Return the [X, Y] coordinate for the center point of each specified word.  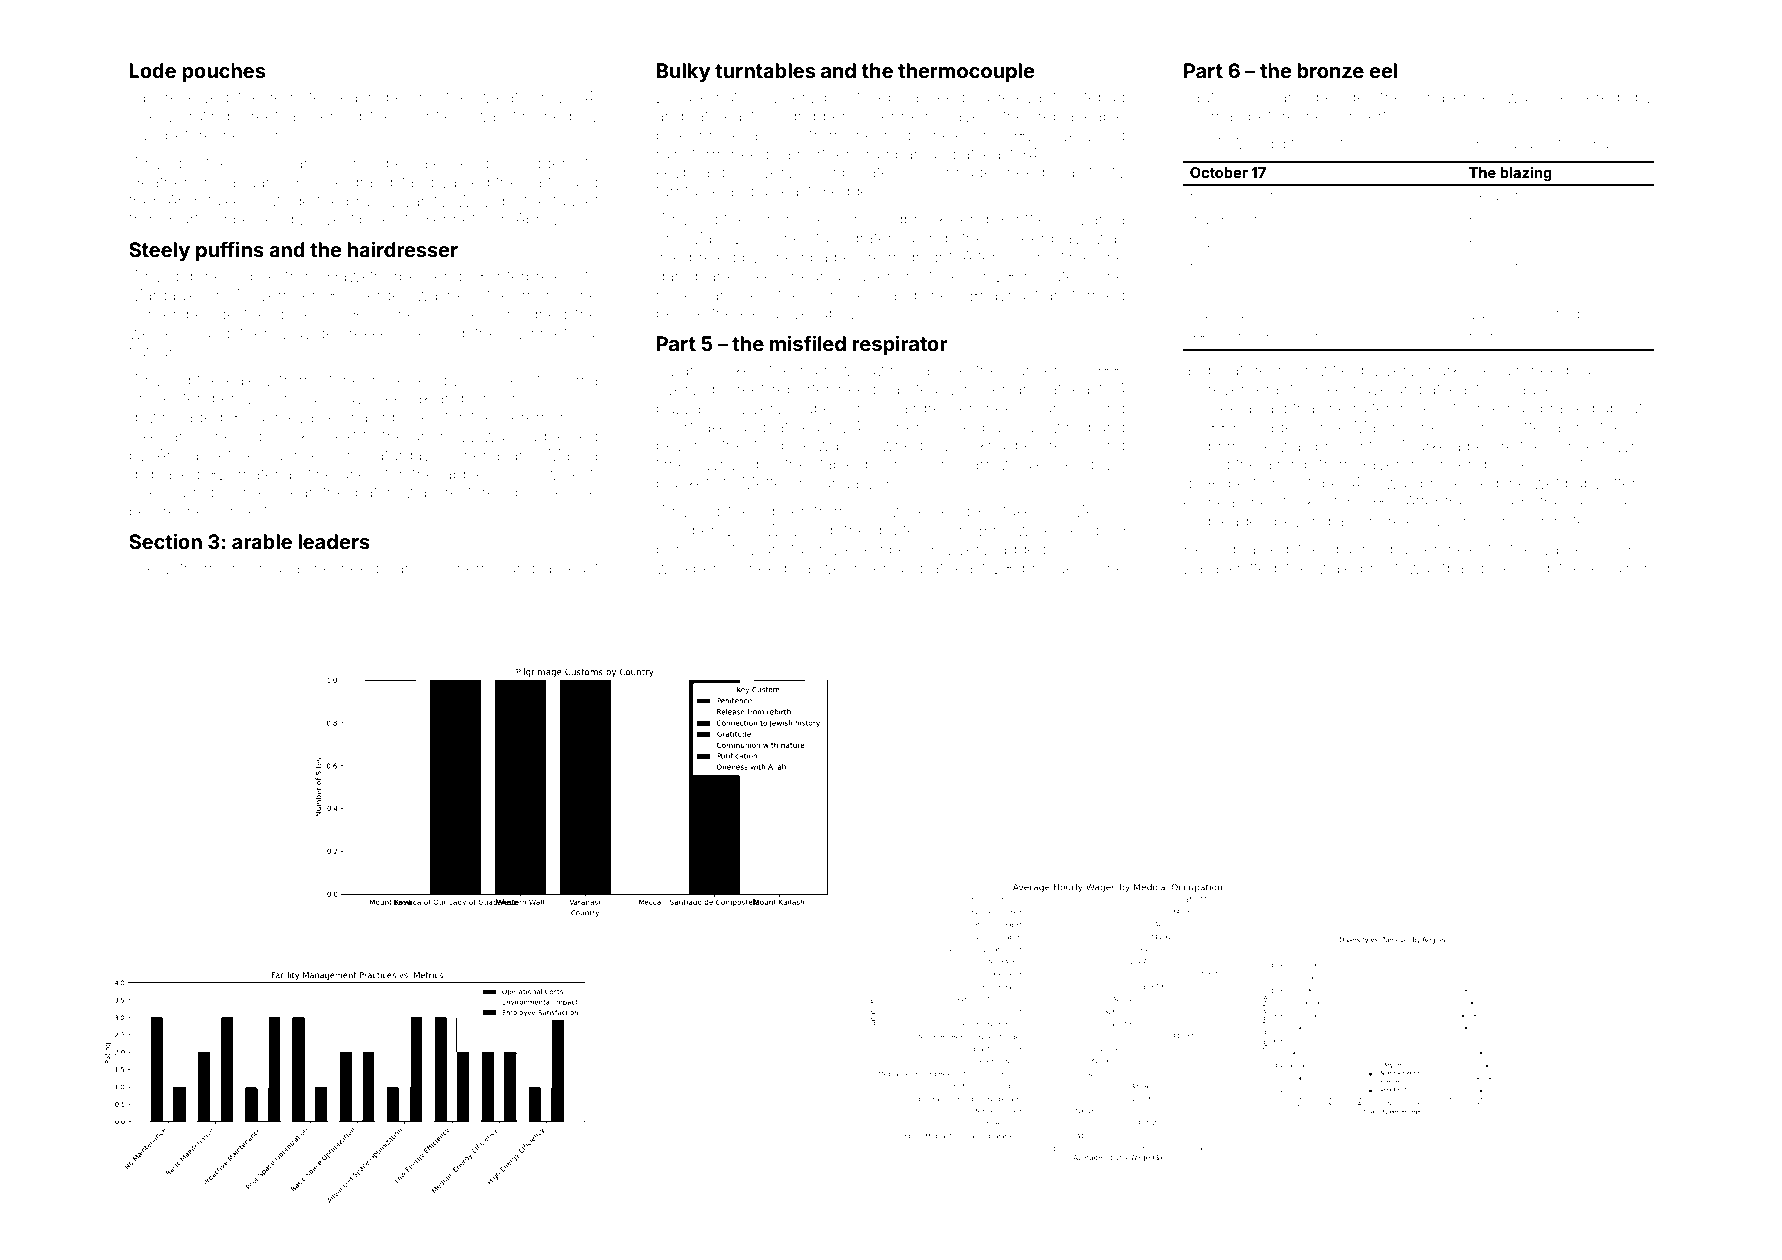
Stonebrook [362, 379]
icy [433, 570]
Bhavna [998, 294]
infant [1281, 96]
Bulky [684, 72]
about [1621, 408]
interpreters [535, 277]
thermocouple [966, 72]
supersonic [837, 409]
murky [1446, 372]
